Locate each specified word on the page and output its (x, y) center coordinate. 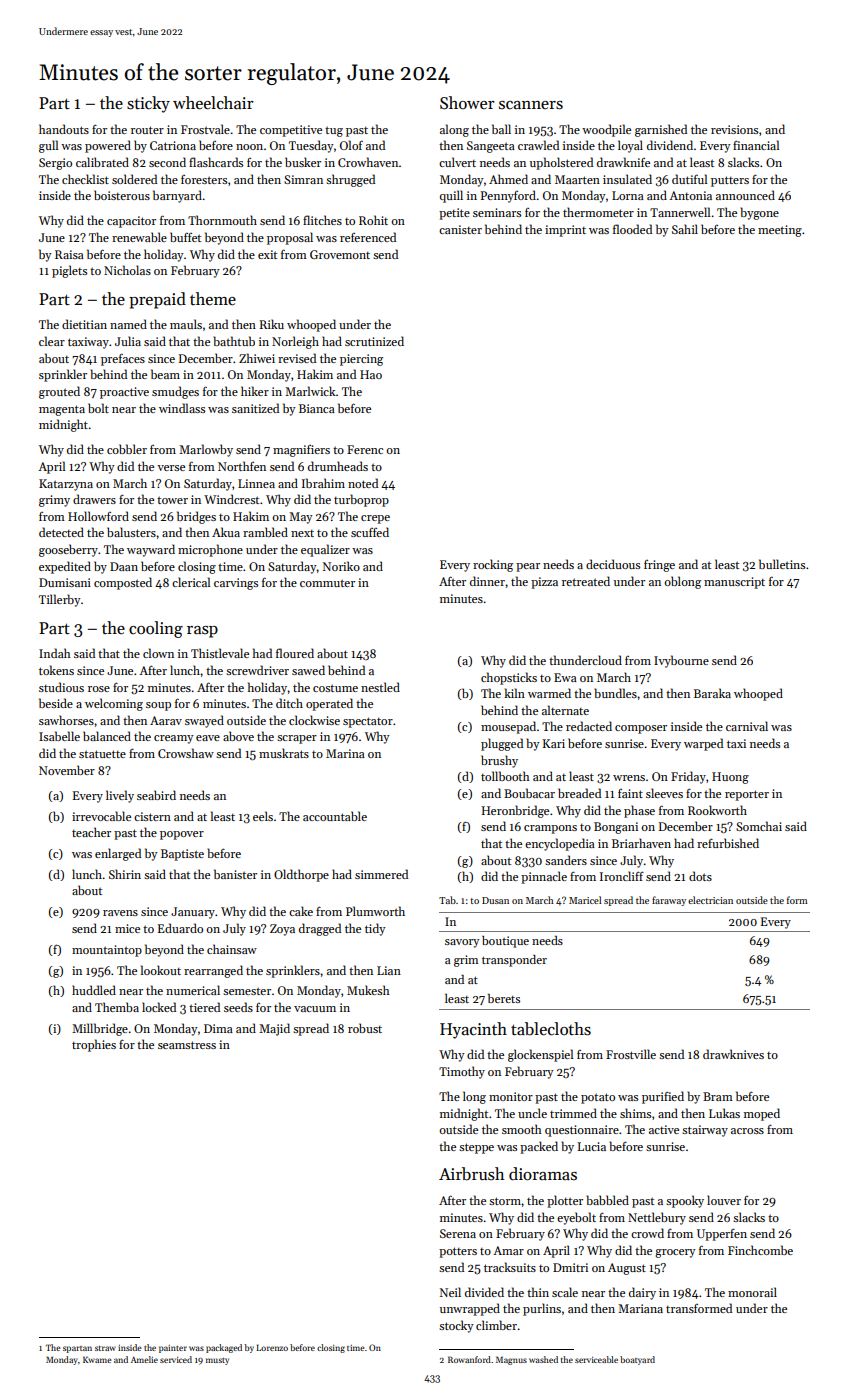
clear (52, 341)
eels (263, 816)
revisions (734, 129)
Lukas (724, 1113)
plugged (502, 744)
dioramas (543, 1174)
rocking (493, 565)
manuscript (734, 583)
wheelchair (213, 103)
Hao (371, 374)
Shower (467, 103)
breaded (579, 793)
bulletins (782, 564)
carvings (236, 584)
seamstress (187, 1045)
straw (105, 1348)
